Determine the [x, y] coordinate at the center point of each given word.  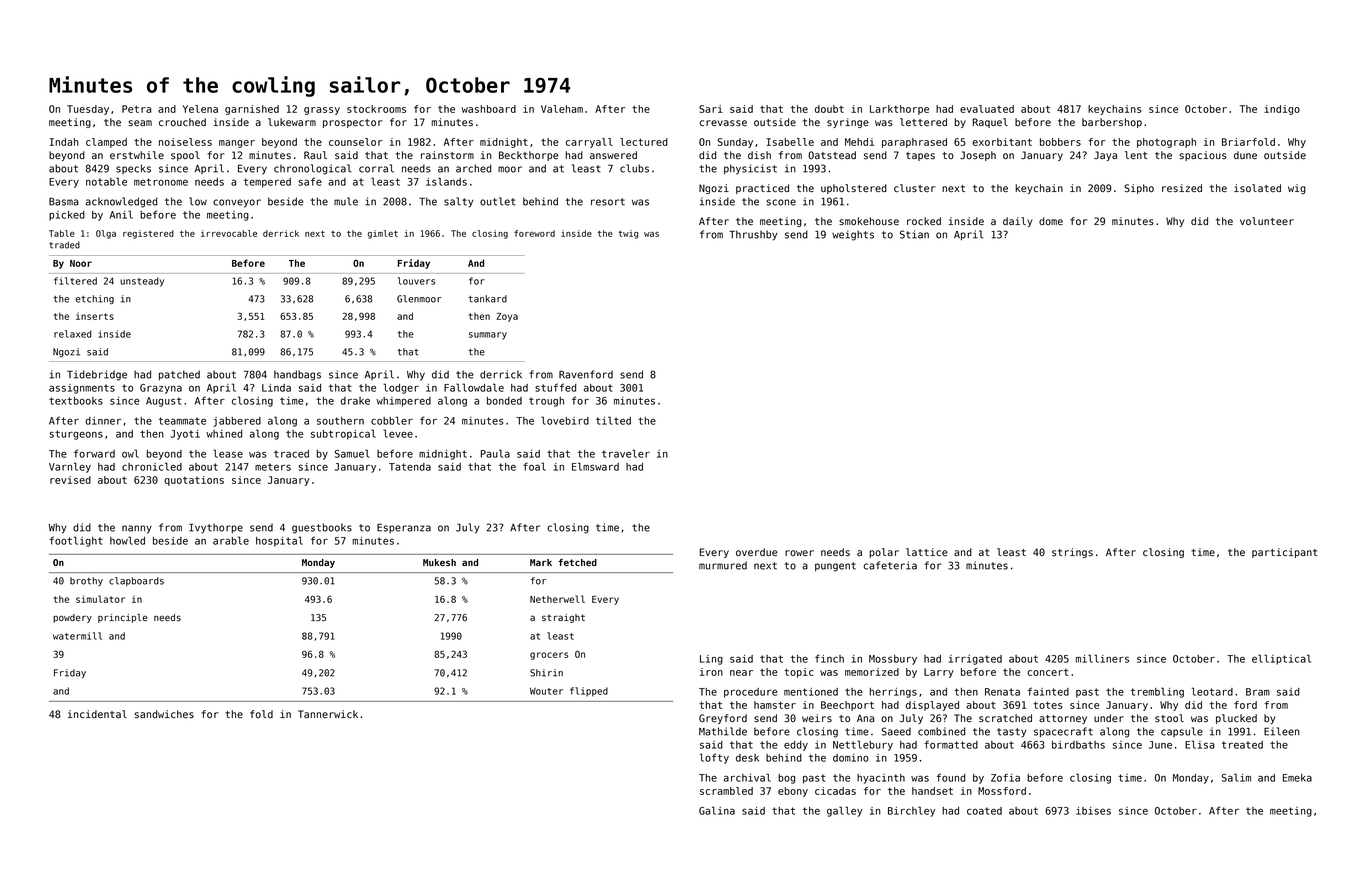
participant [1284, 553]
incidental [97, 714]
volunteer [1267, 221]
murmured [723, 565]
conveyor [237, 203]
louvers [416, 281]
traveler [626, 453]
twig [628, 234]
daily [1018, 222]
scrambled [726, 791]
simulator [100, 599]
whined [224, 434]
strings [1072, 553]
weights [853, 235]
